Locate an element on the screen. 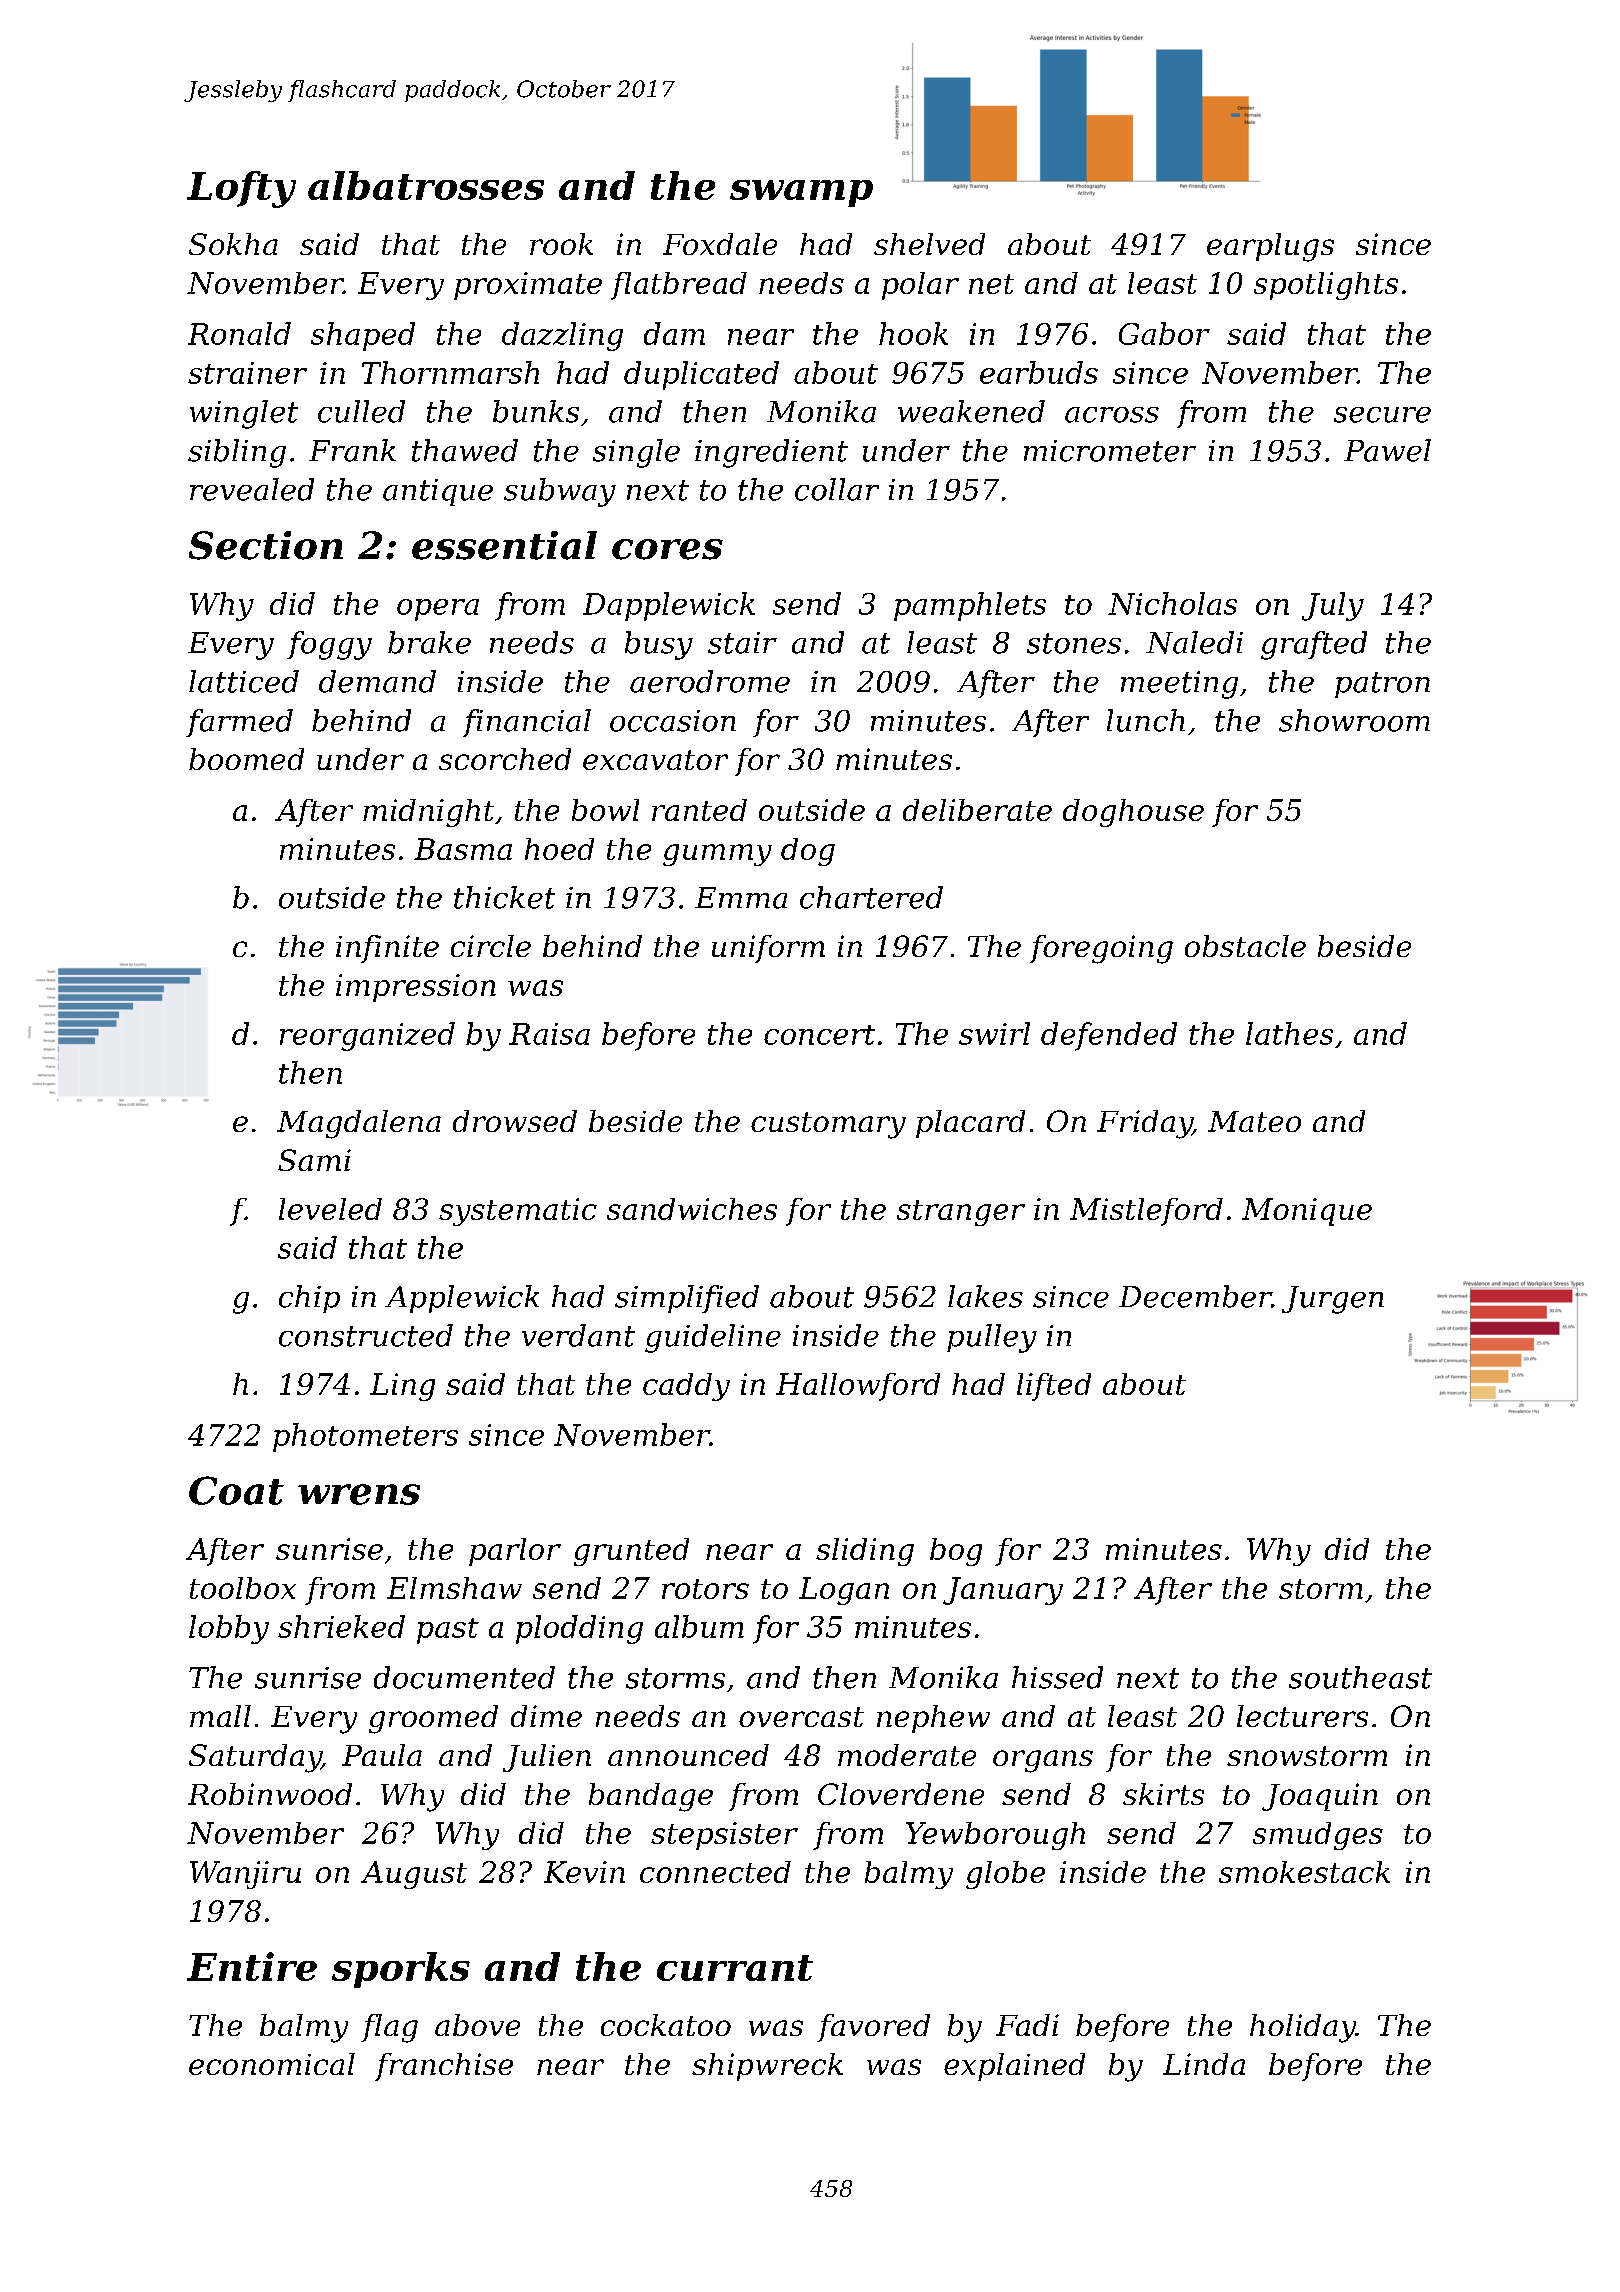 Image resolution: width=1620 pixels, height=2292 pixels. swamp is located at coordinates (801, 193).
